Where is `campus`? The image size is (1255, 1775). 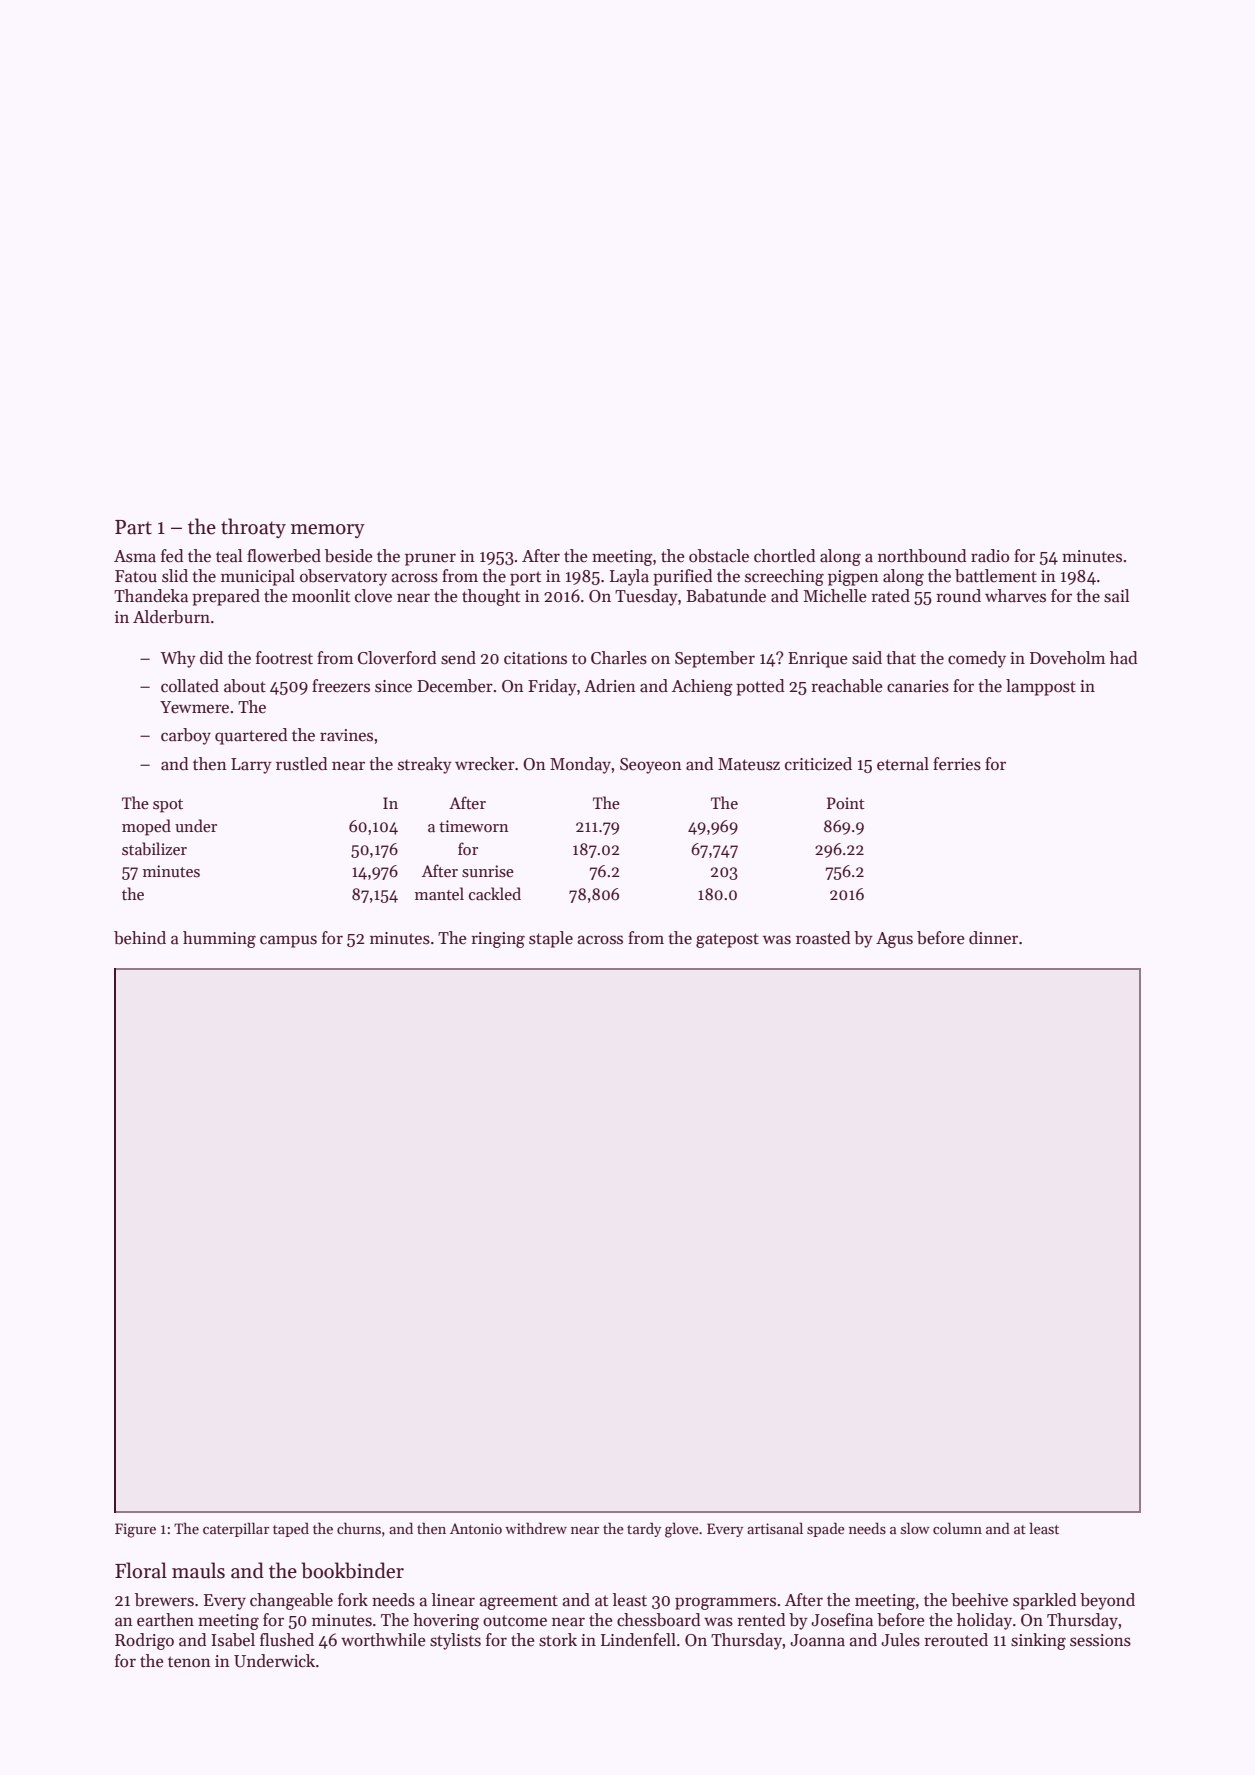 campus is located at coordinates (288, 941).
